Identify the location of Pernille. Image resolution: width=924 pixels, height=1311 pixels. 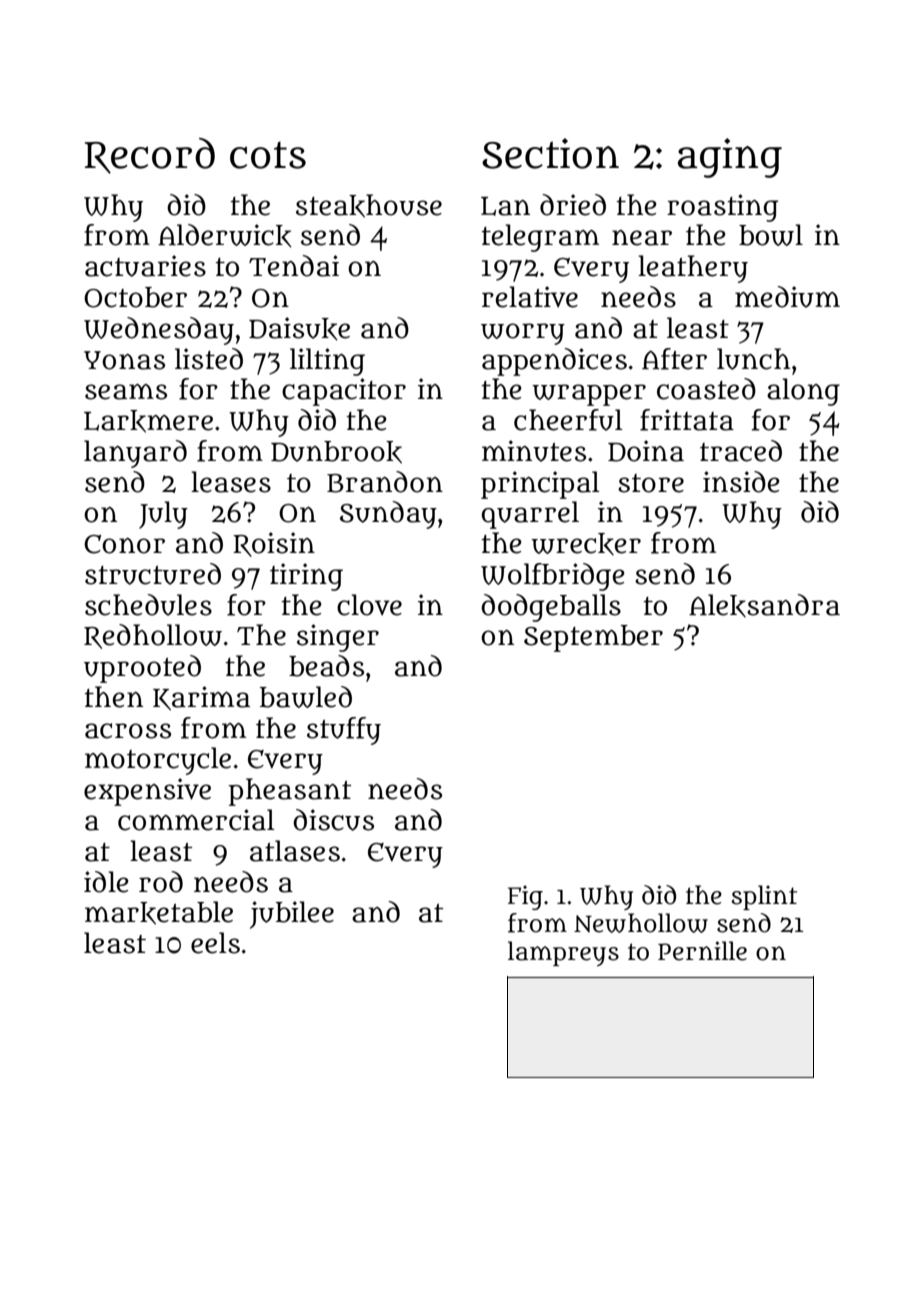
(702, 951).
